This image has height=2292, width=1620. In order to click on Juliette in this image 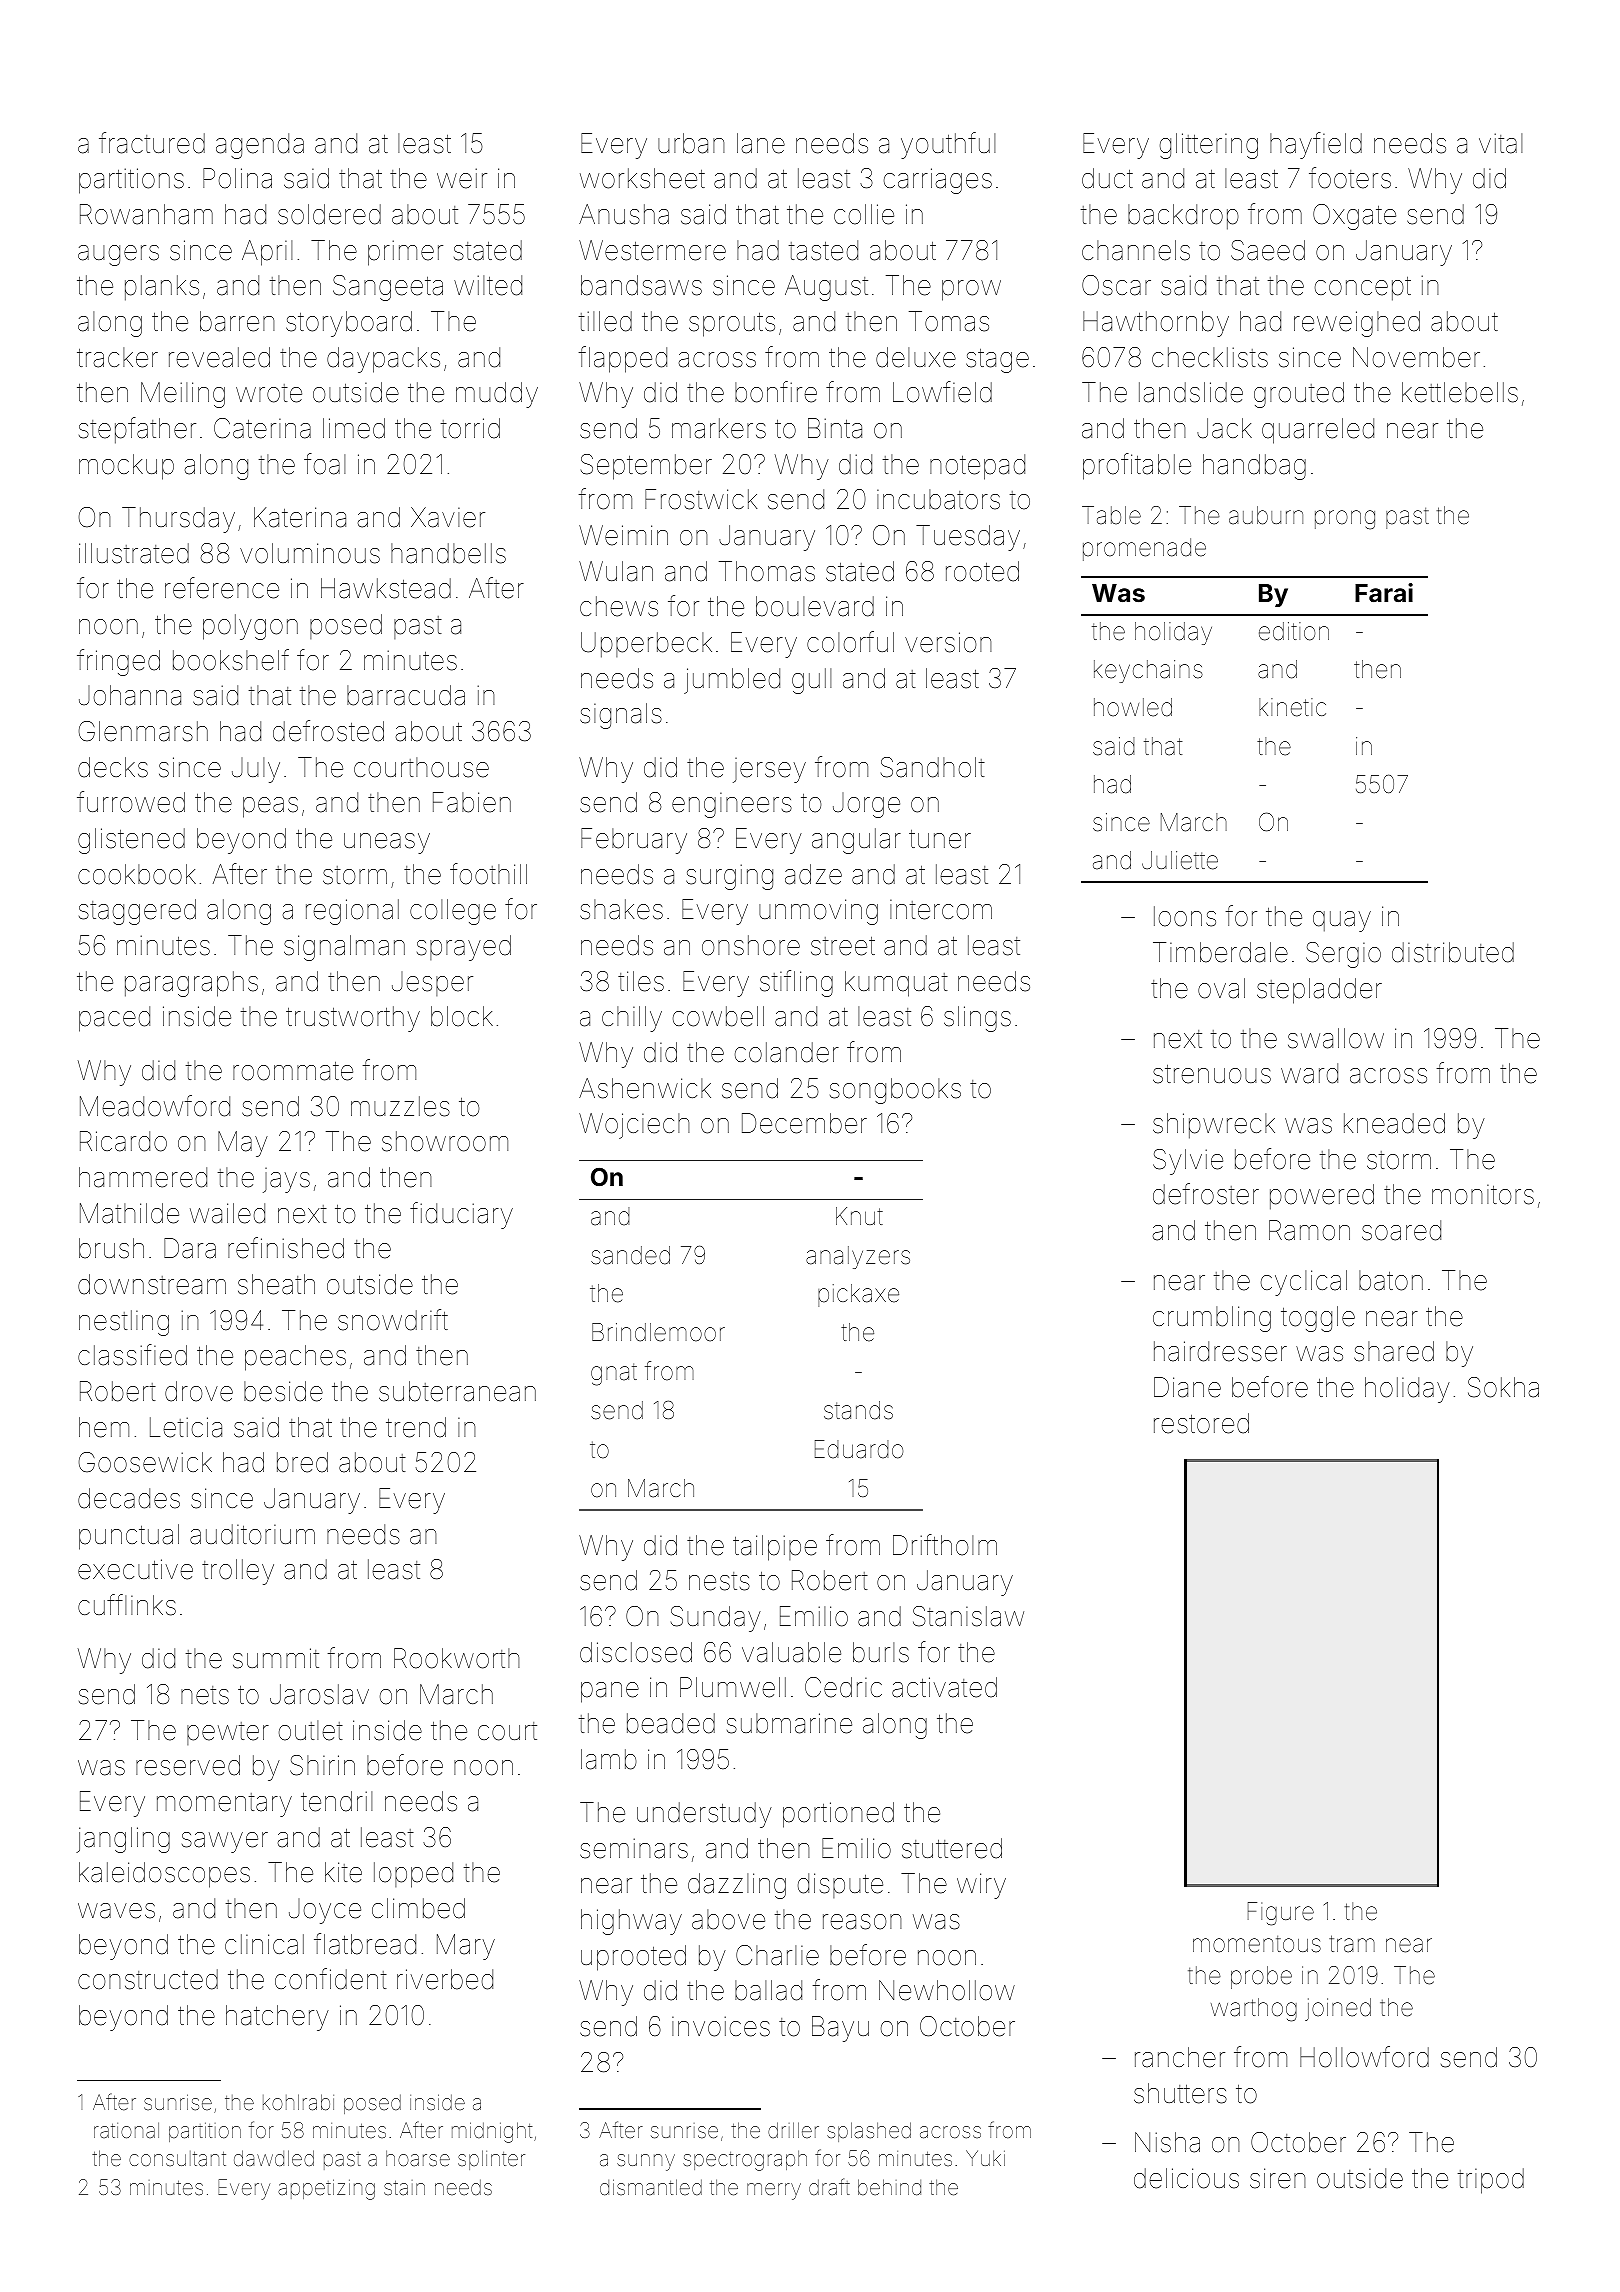, I will do `click(1180, 860)`.
